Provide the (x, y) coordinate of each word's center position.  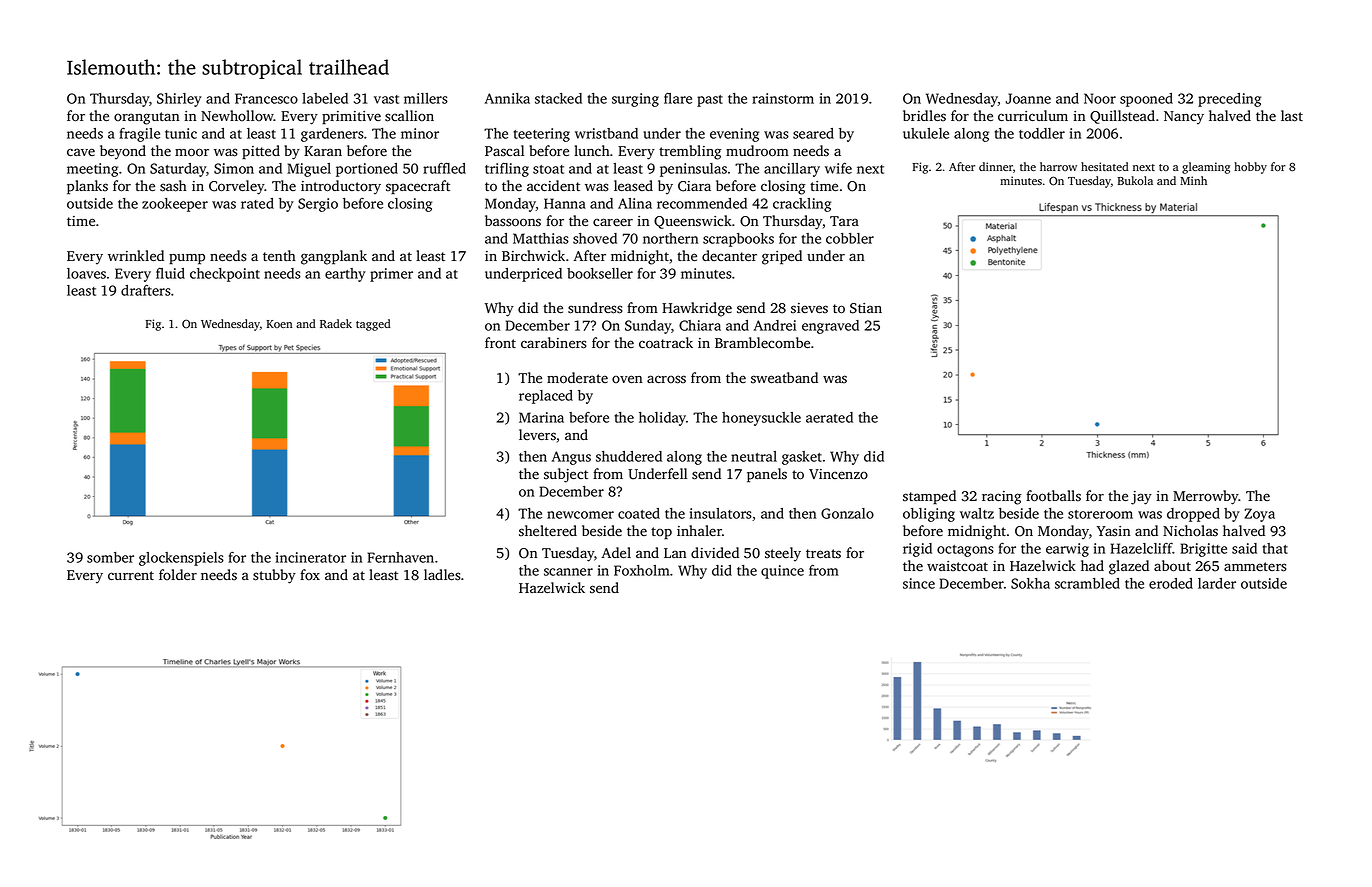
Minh (1193, 180)
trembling (690, 152)
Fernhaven (400, 557)
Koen (279, 324)
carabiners (553, 343)
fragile (139, 135)
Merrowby (1206, 497)
